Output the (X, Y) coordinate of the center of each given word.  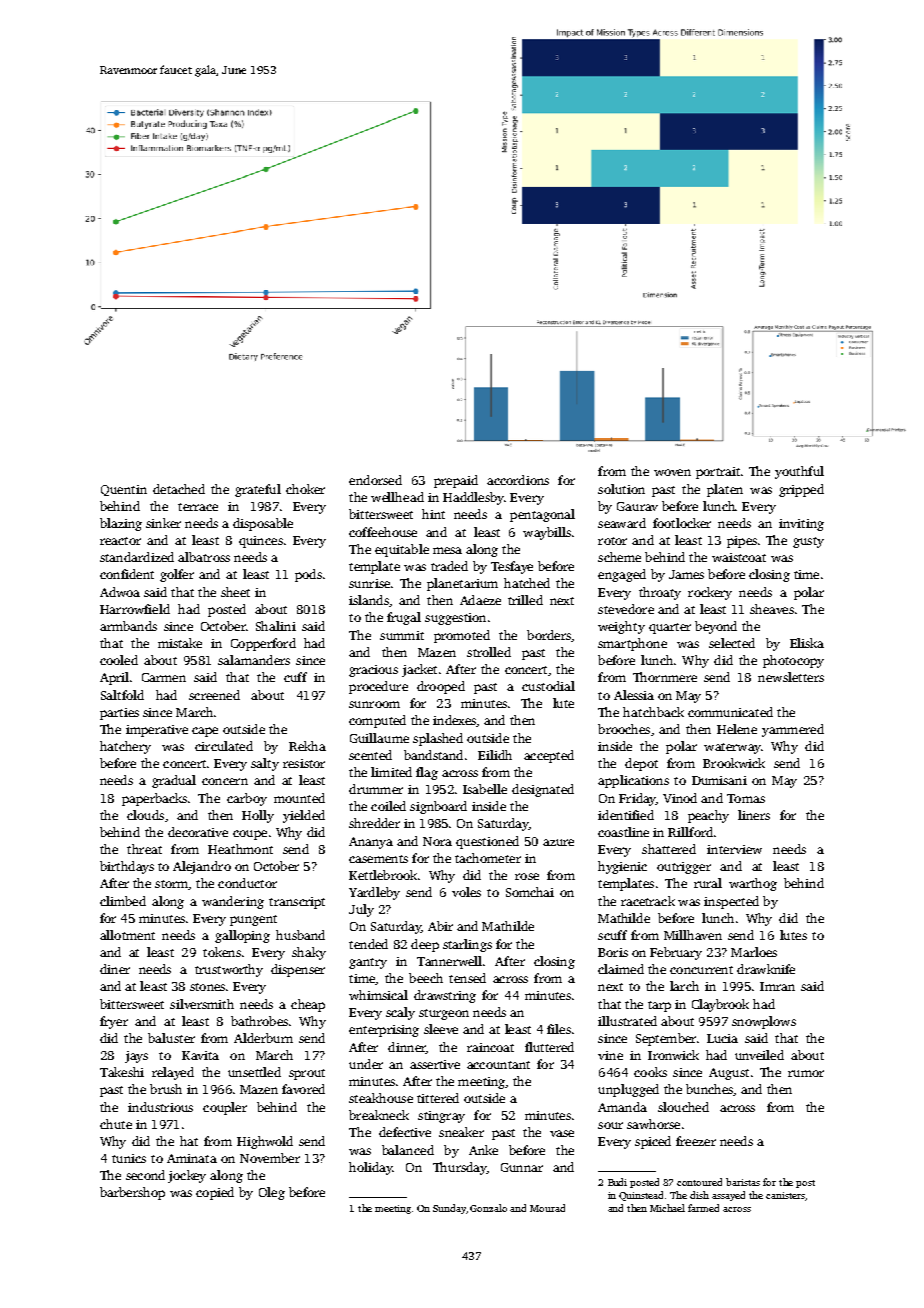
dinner (407, 1048)
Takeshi (122, 1072)
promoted (462, 636)
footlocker (682, 523)
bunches (710, 1090)
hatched (527, 583)
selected (732, 643)
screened (214, 695)
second (145, 1175)
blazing (121, 524)
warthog (753, 884)
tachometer (488, 858)
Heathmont (240, 849)
